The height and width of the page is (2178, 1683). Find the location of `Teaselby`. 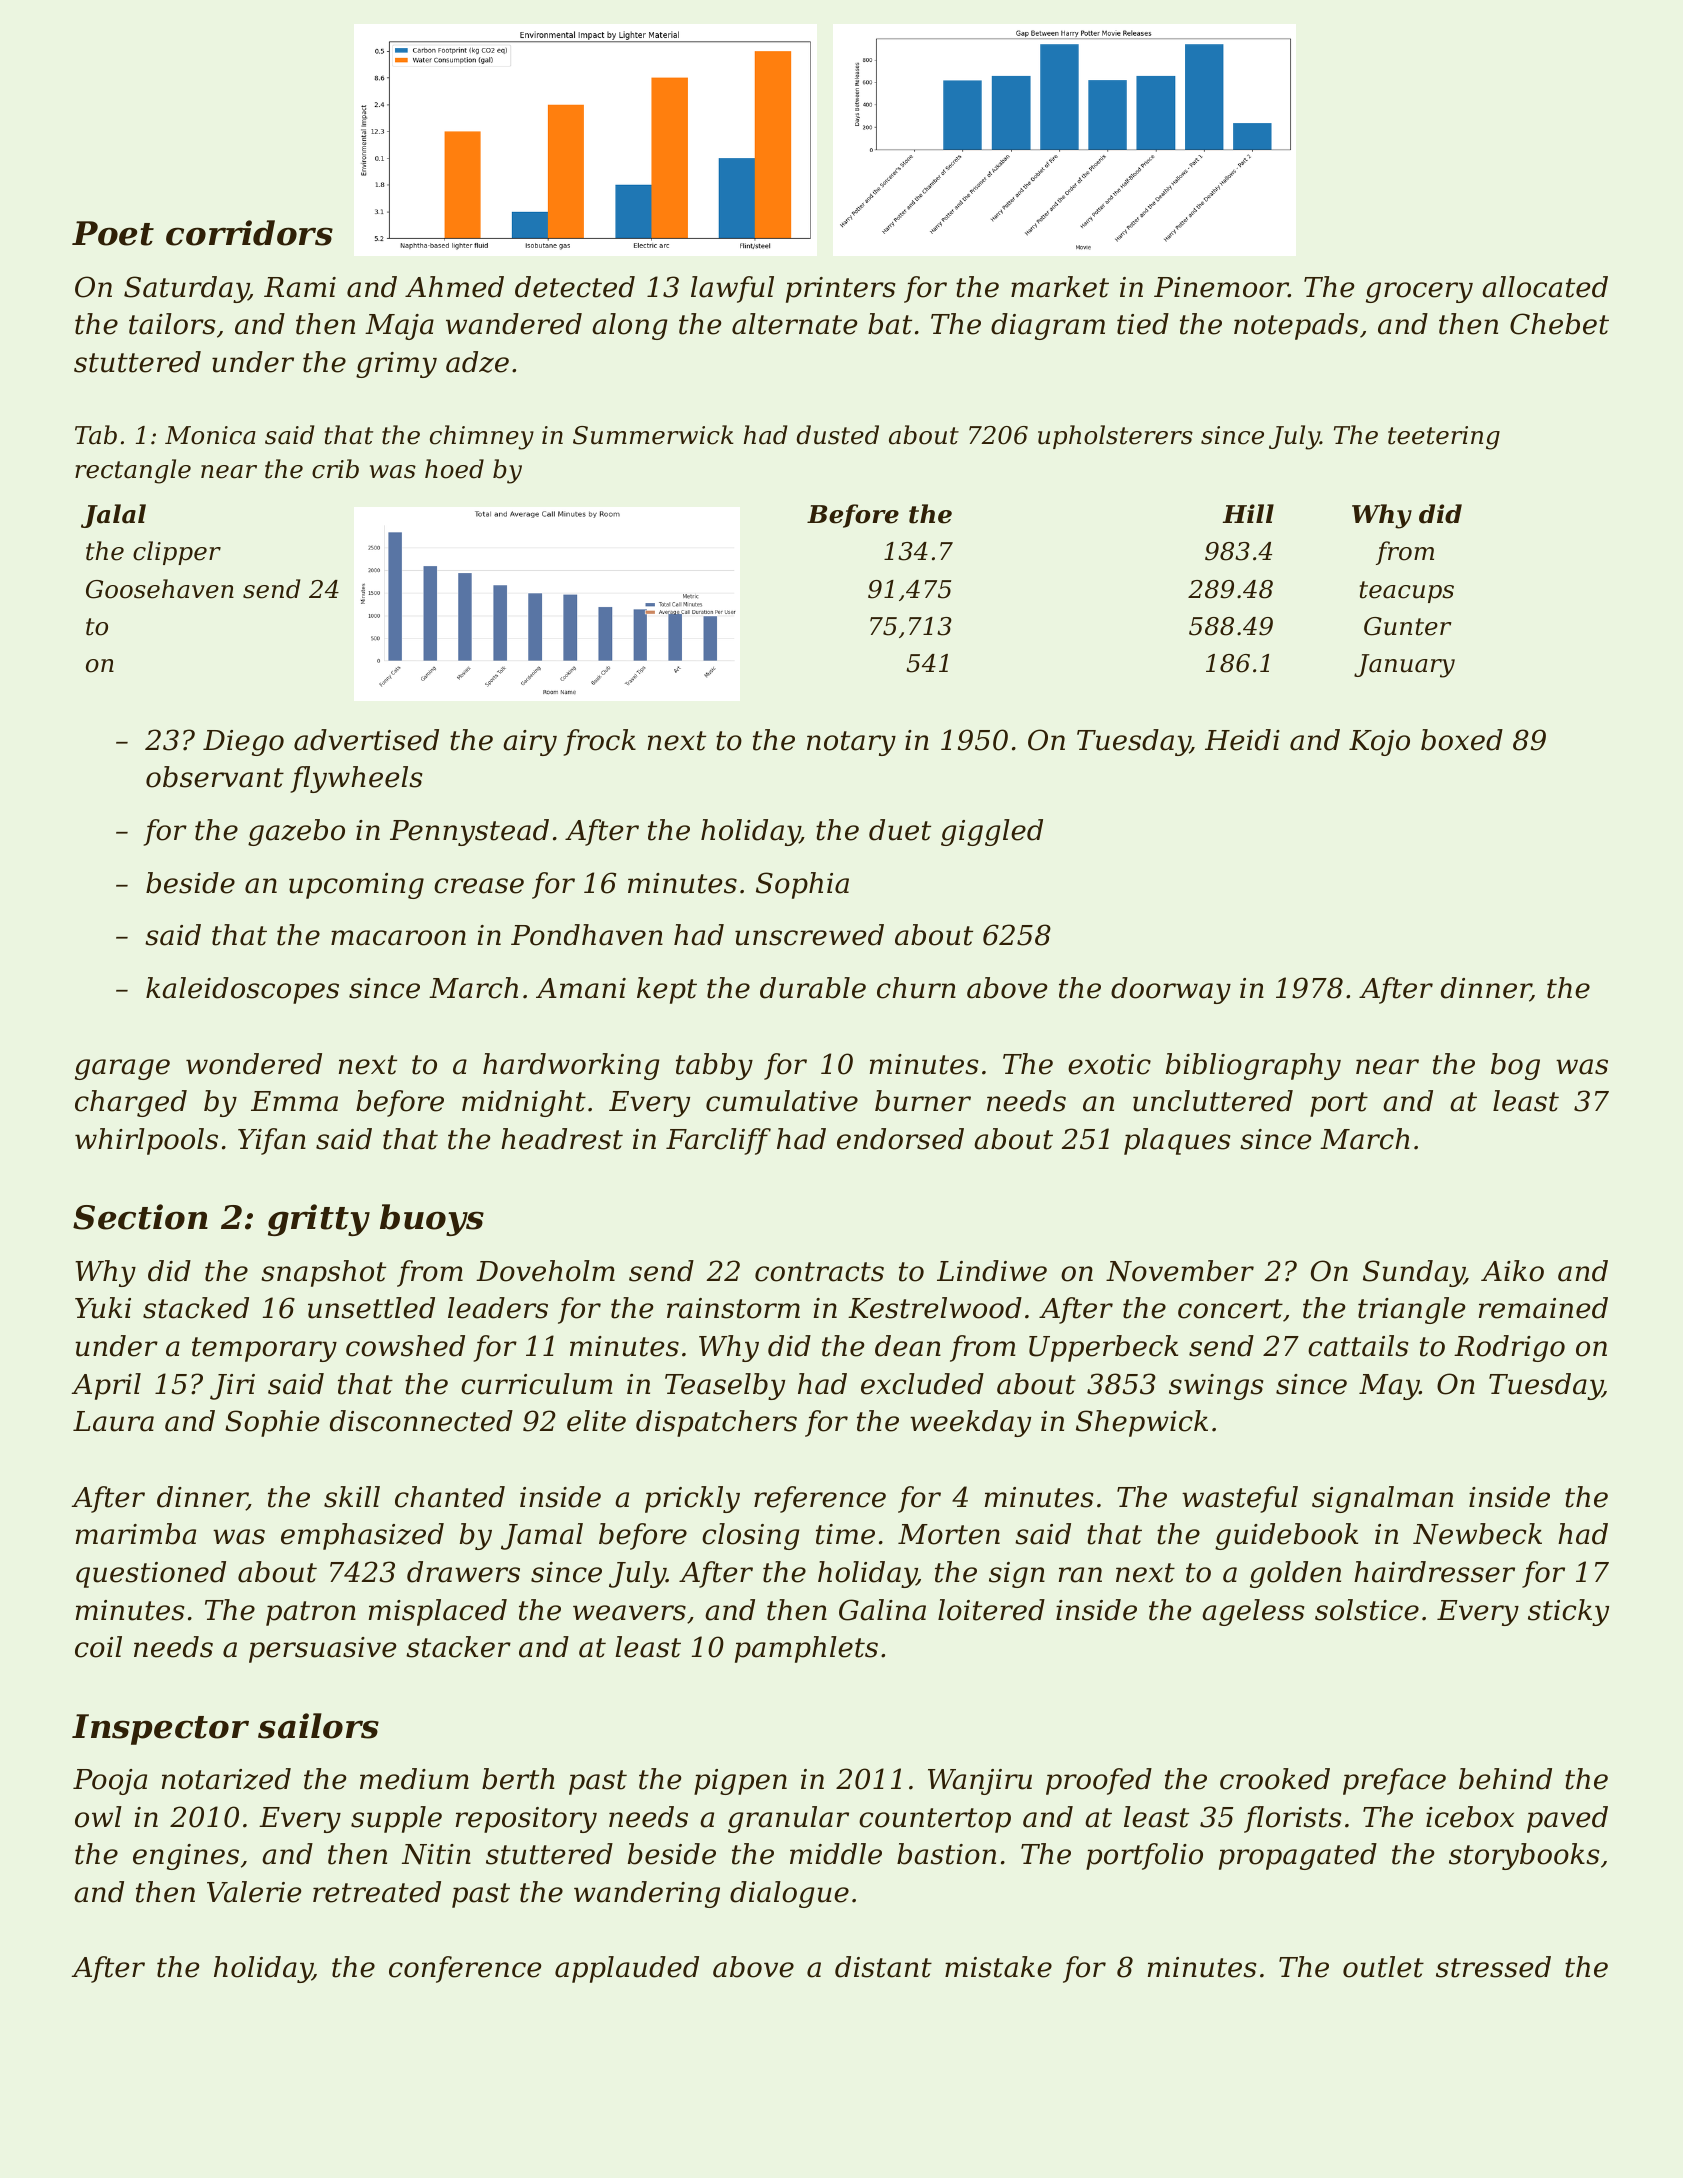

Teaselby is located at coordinates (725, 1386).
